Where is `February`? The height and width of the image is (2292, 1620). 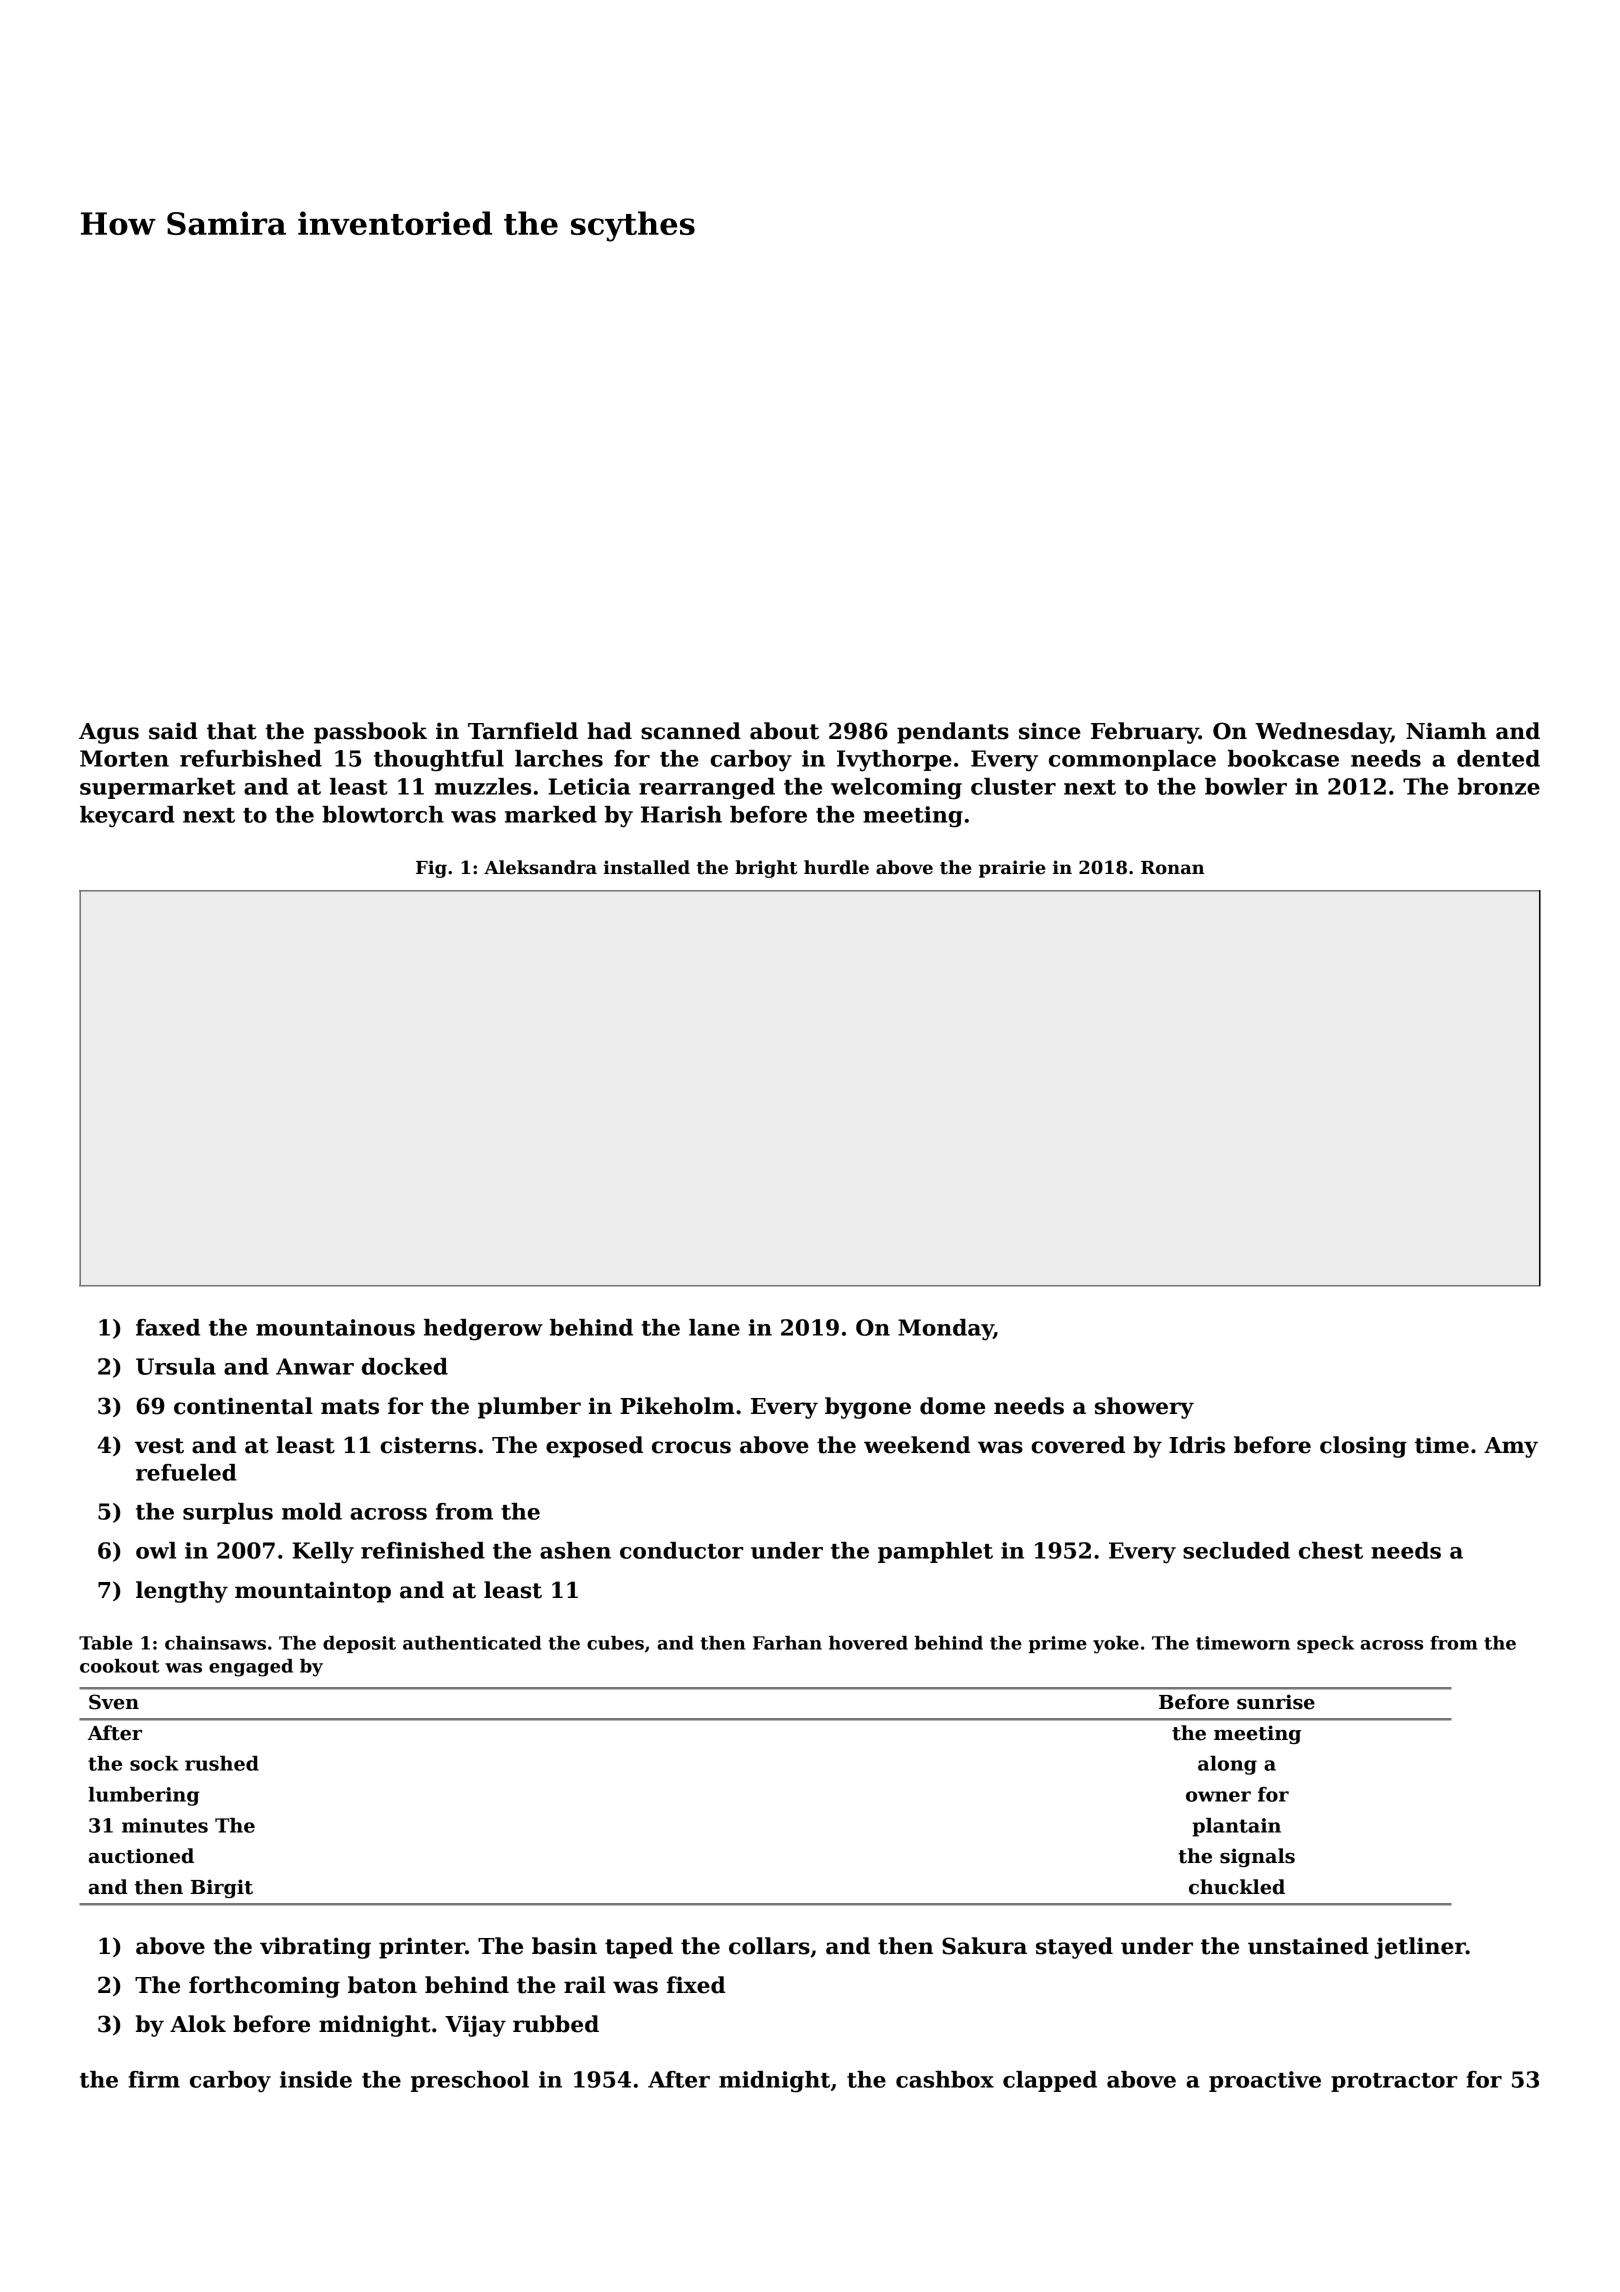 February is located at coordinates (1145, 733).
